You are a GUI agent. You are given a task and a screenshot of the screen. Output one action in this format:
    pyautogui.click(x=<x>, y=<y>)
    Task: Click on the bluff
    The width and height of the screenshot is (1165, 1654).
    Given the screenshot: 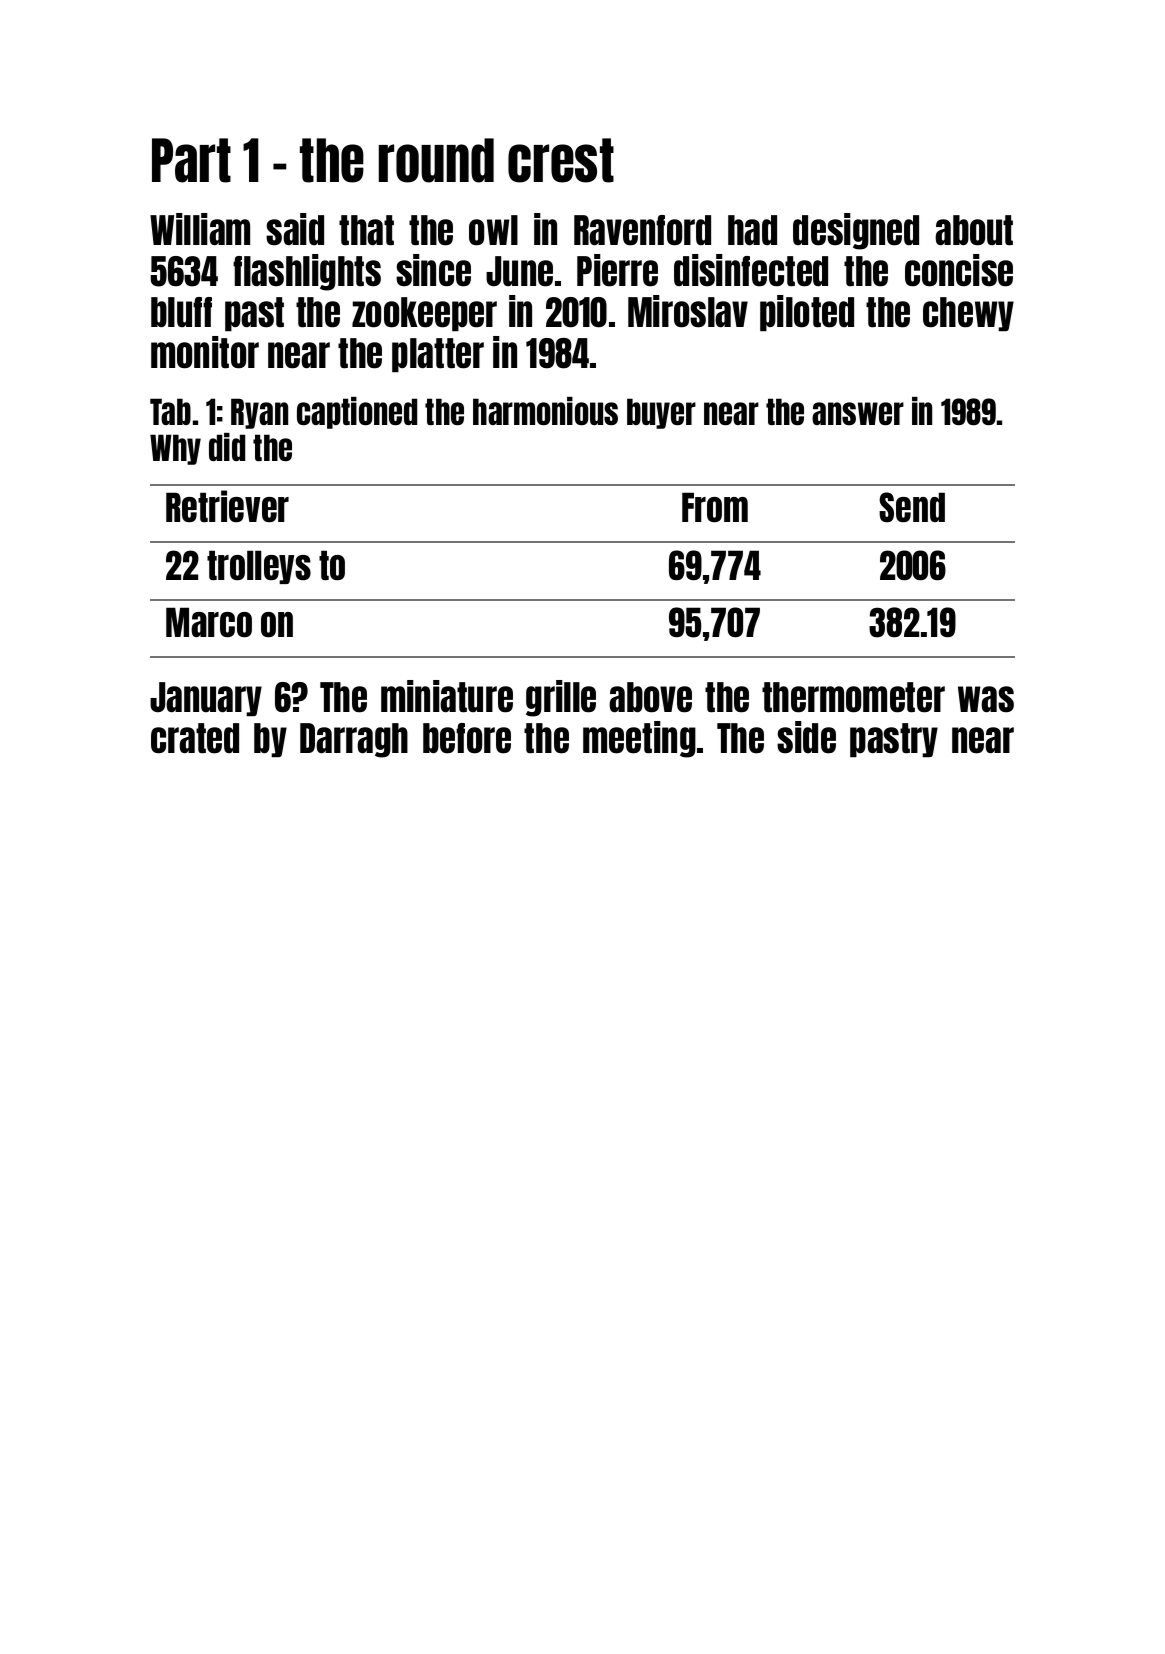 What is the action you would take?
    pyautogui.click(x=181, y=312)
